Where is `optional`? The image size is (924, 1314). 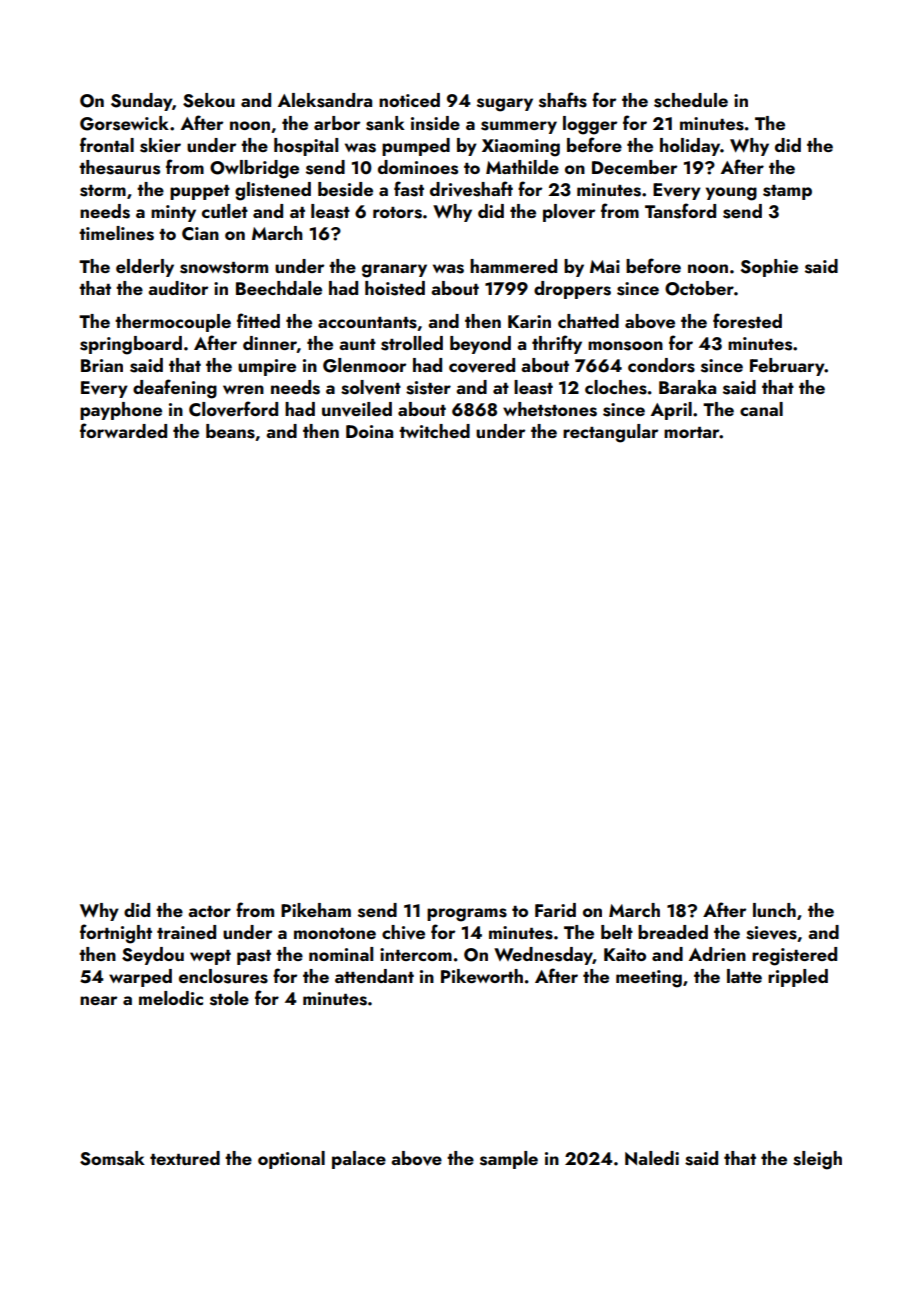
optional is located at coordinates (291, 1160).
